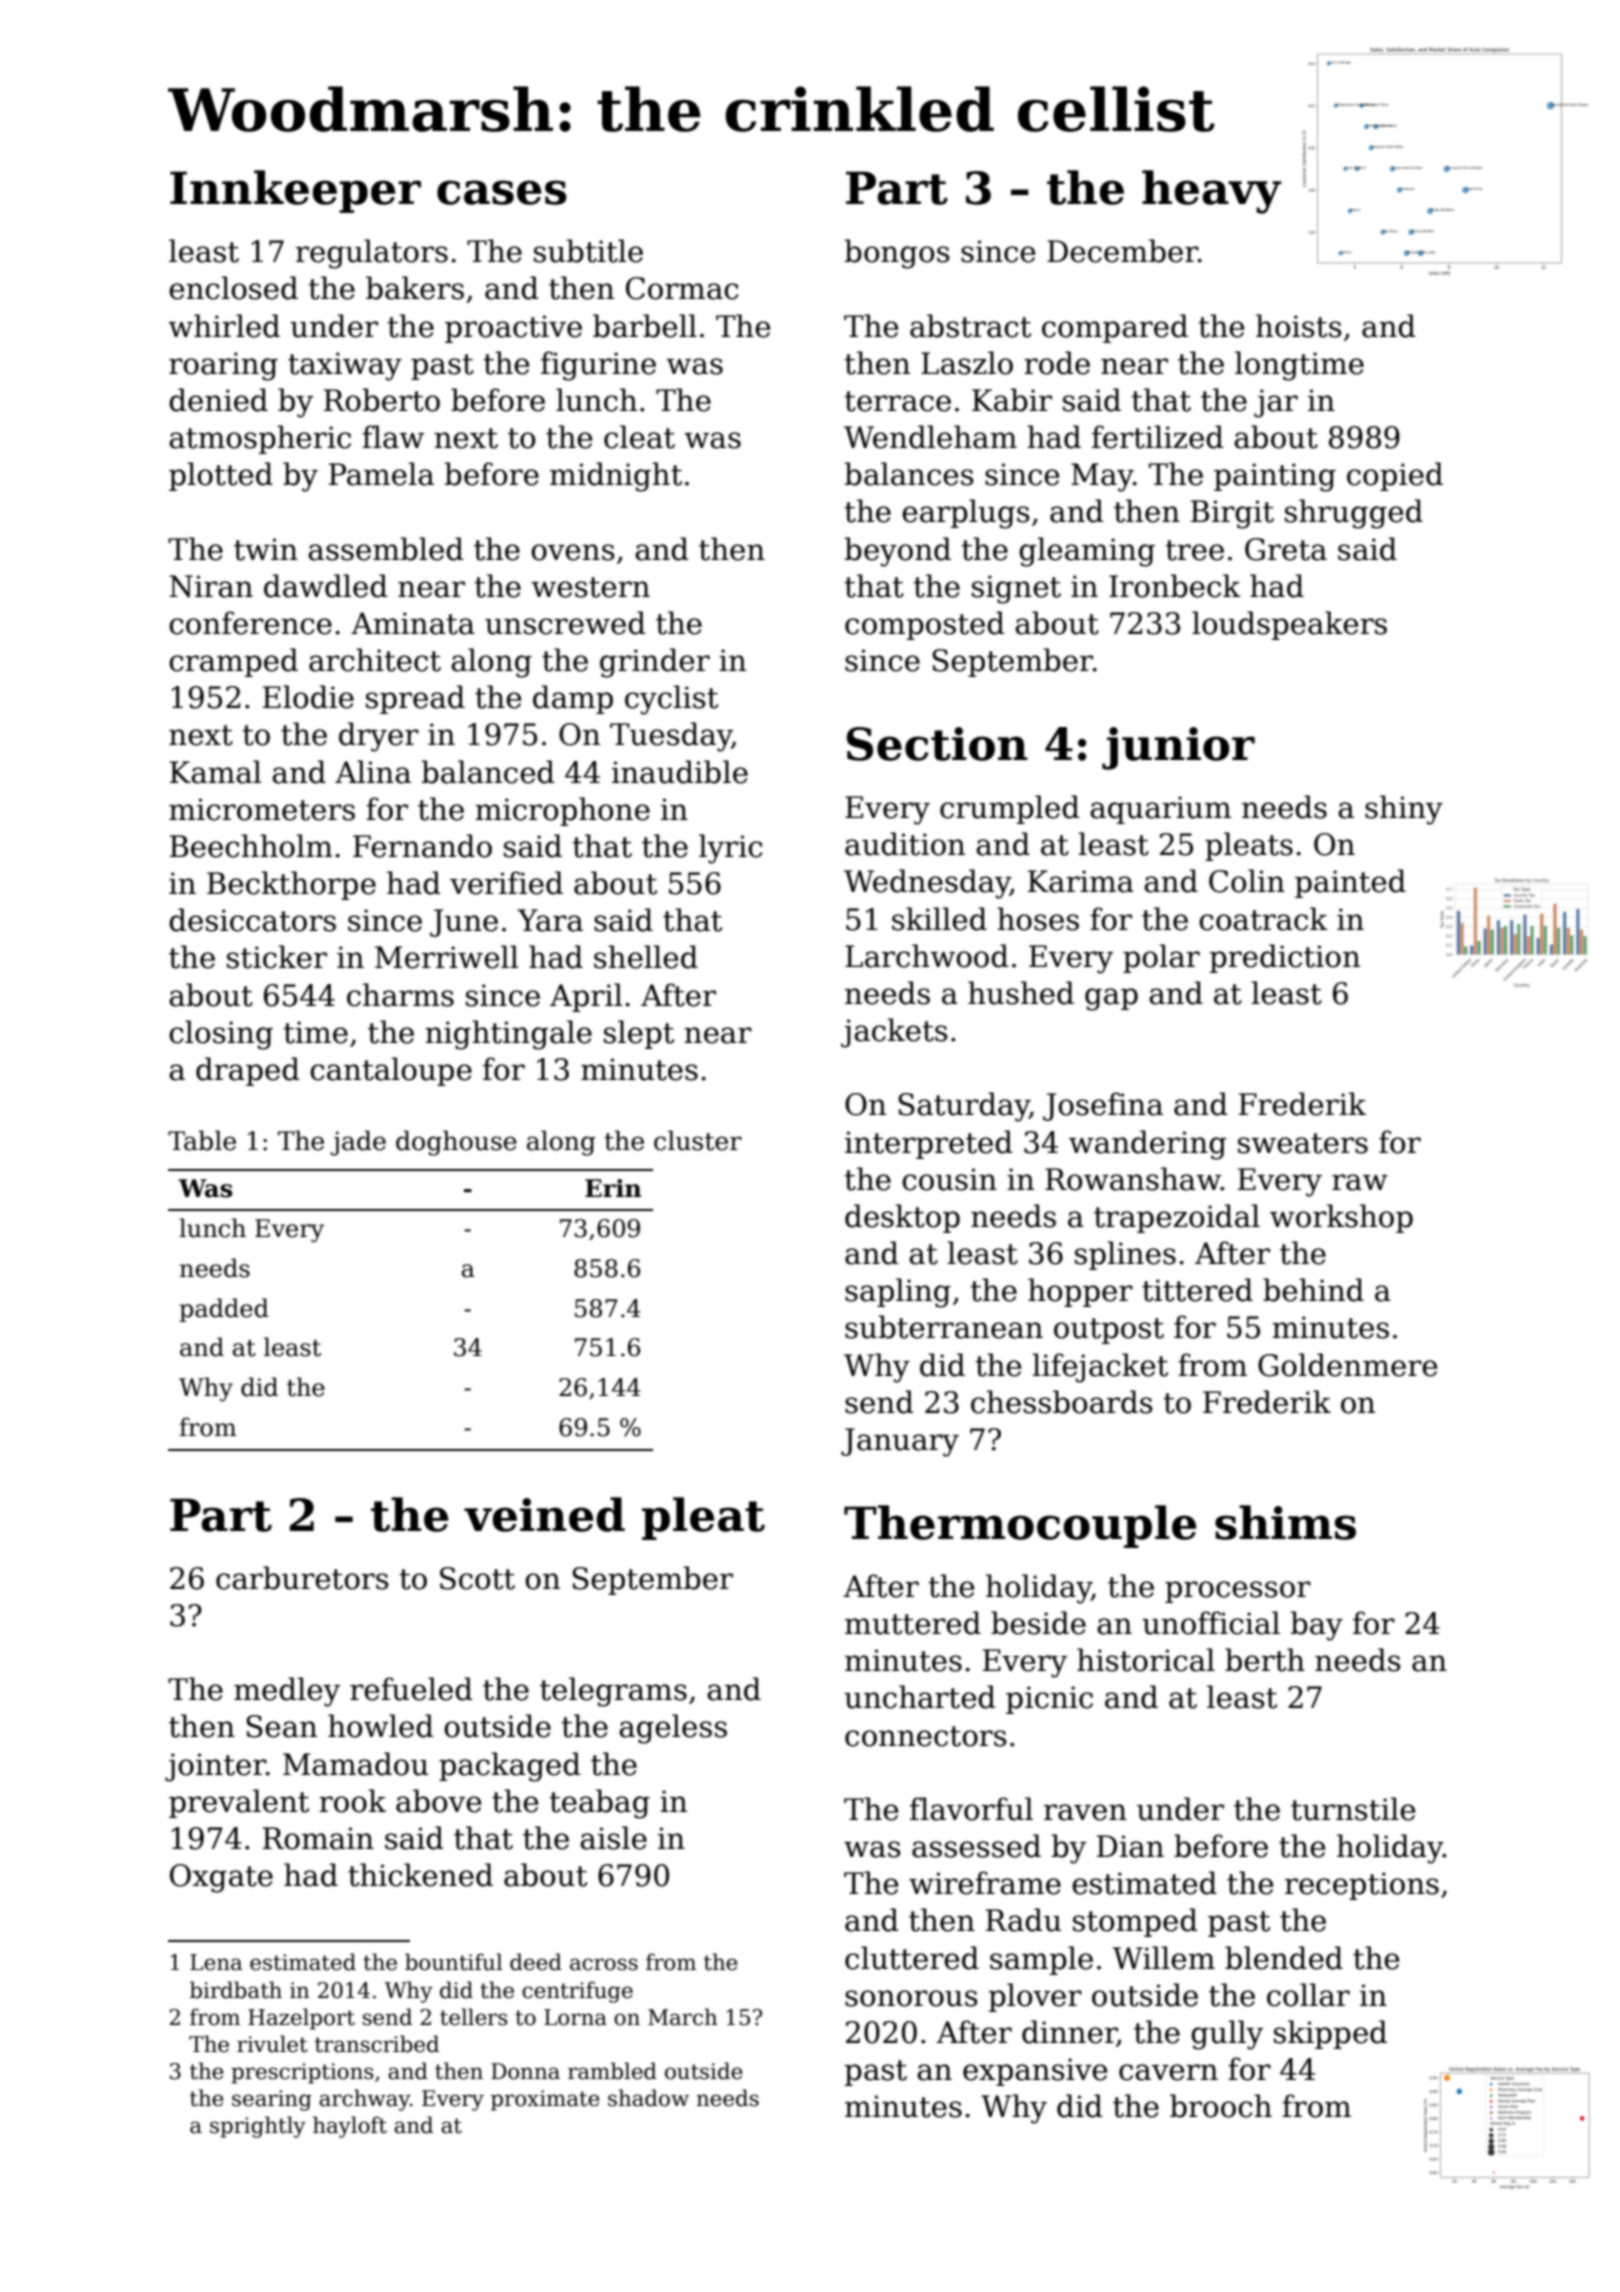 The width and height of the page is (1620, 2292). I want to click on desiccators, so click(252, 920).
